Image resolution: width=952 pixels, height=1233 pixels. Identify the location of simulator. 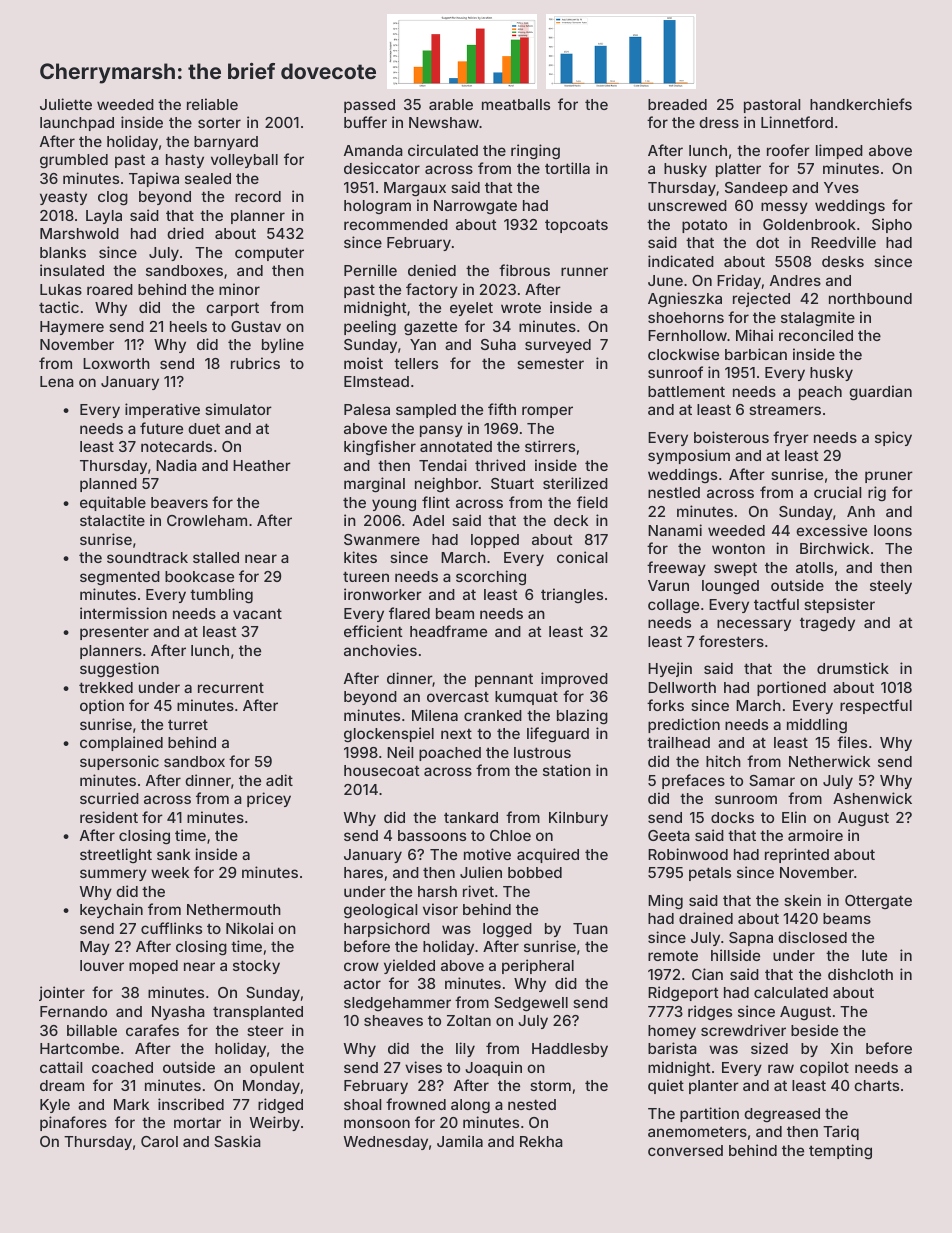
(238, 409).
